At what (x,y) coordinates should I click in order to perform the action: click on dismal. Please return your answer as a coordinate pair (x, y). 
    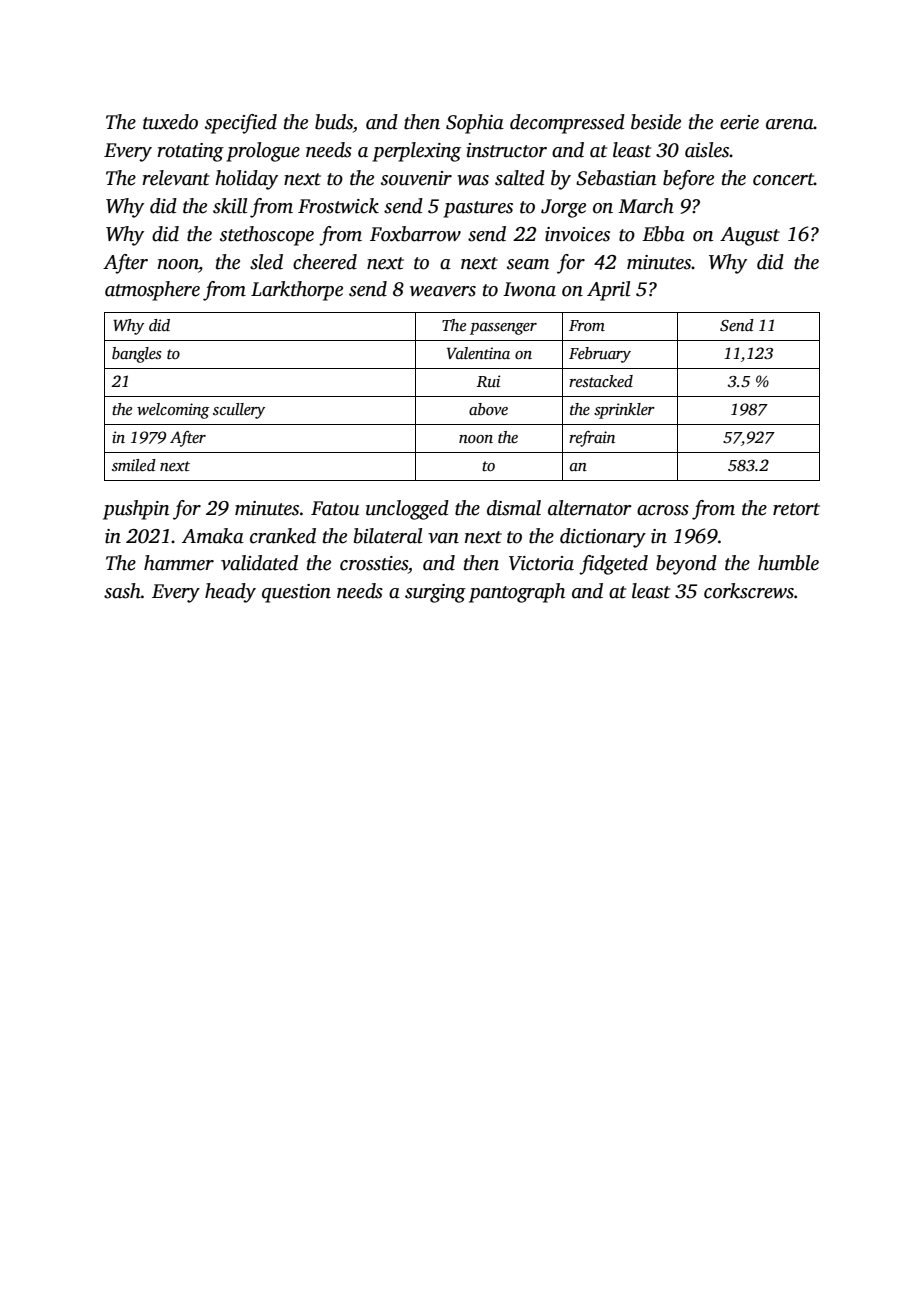
    Looking at the image, I should click on (514, 508).
